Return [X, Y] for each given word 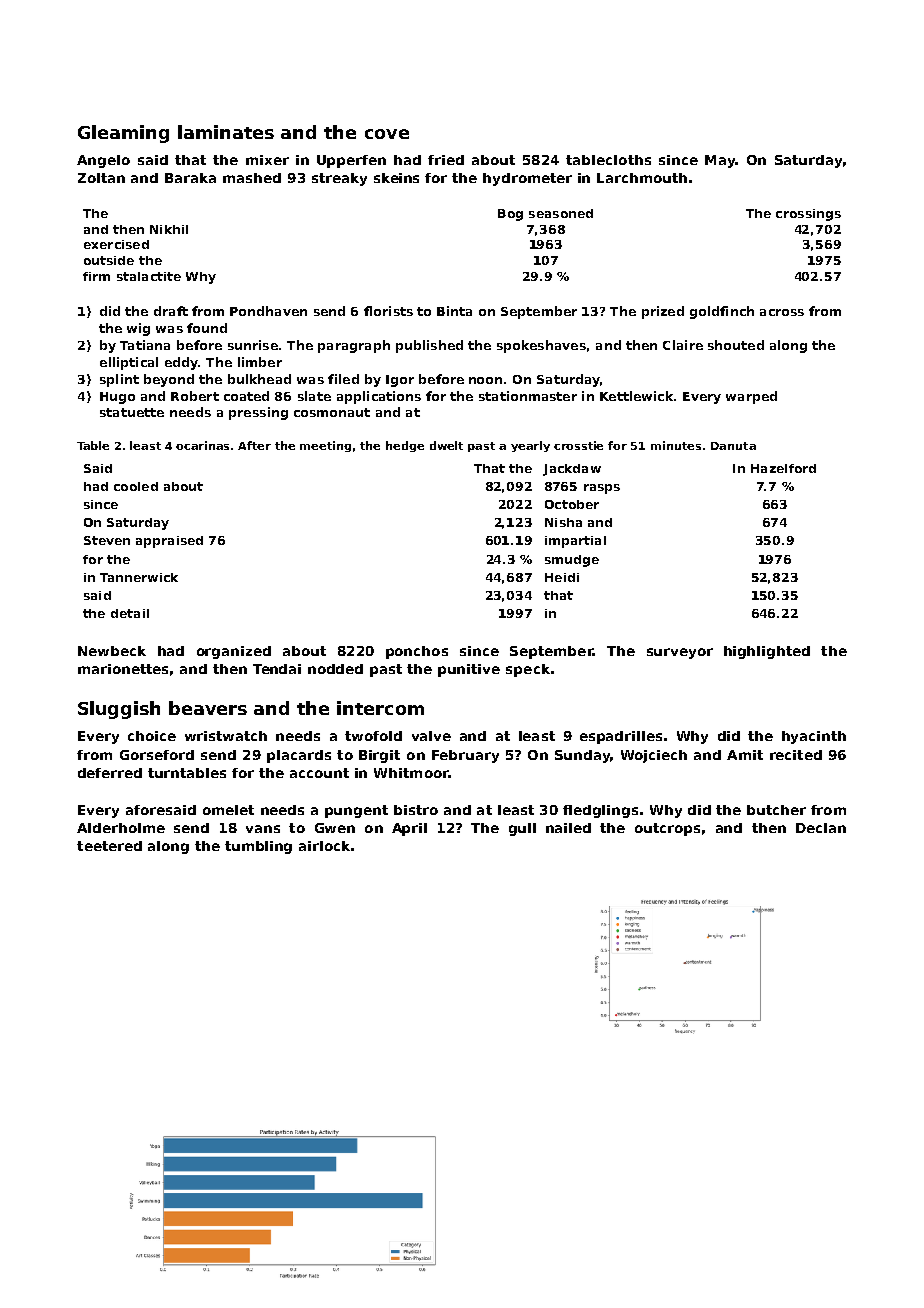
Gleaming [123, 134]
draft [171, 311]
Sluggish [119, 710]
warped [751, 397]
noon [485, 380]
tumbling [258, 847]
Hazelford [783, 468]
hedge [405, 446]
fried [446, 160]
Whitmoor [411, 773]
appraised [169, 542]
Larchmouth [642, 178]
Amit [745, 755]
